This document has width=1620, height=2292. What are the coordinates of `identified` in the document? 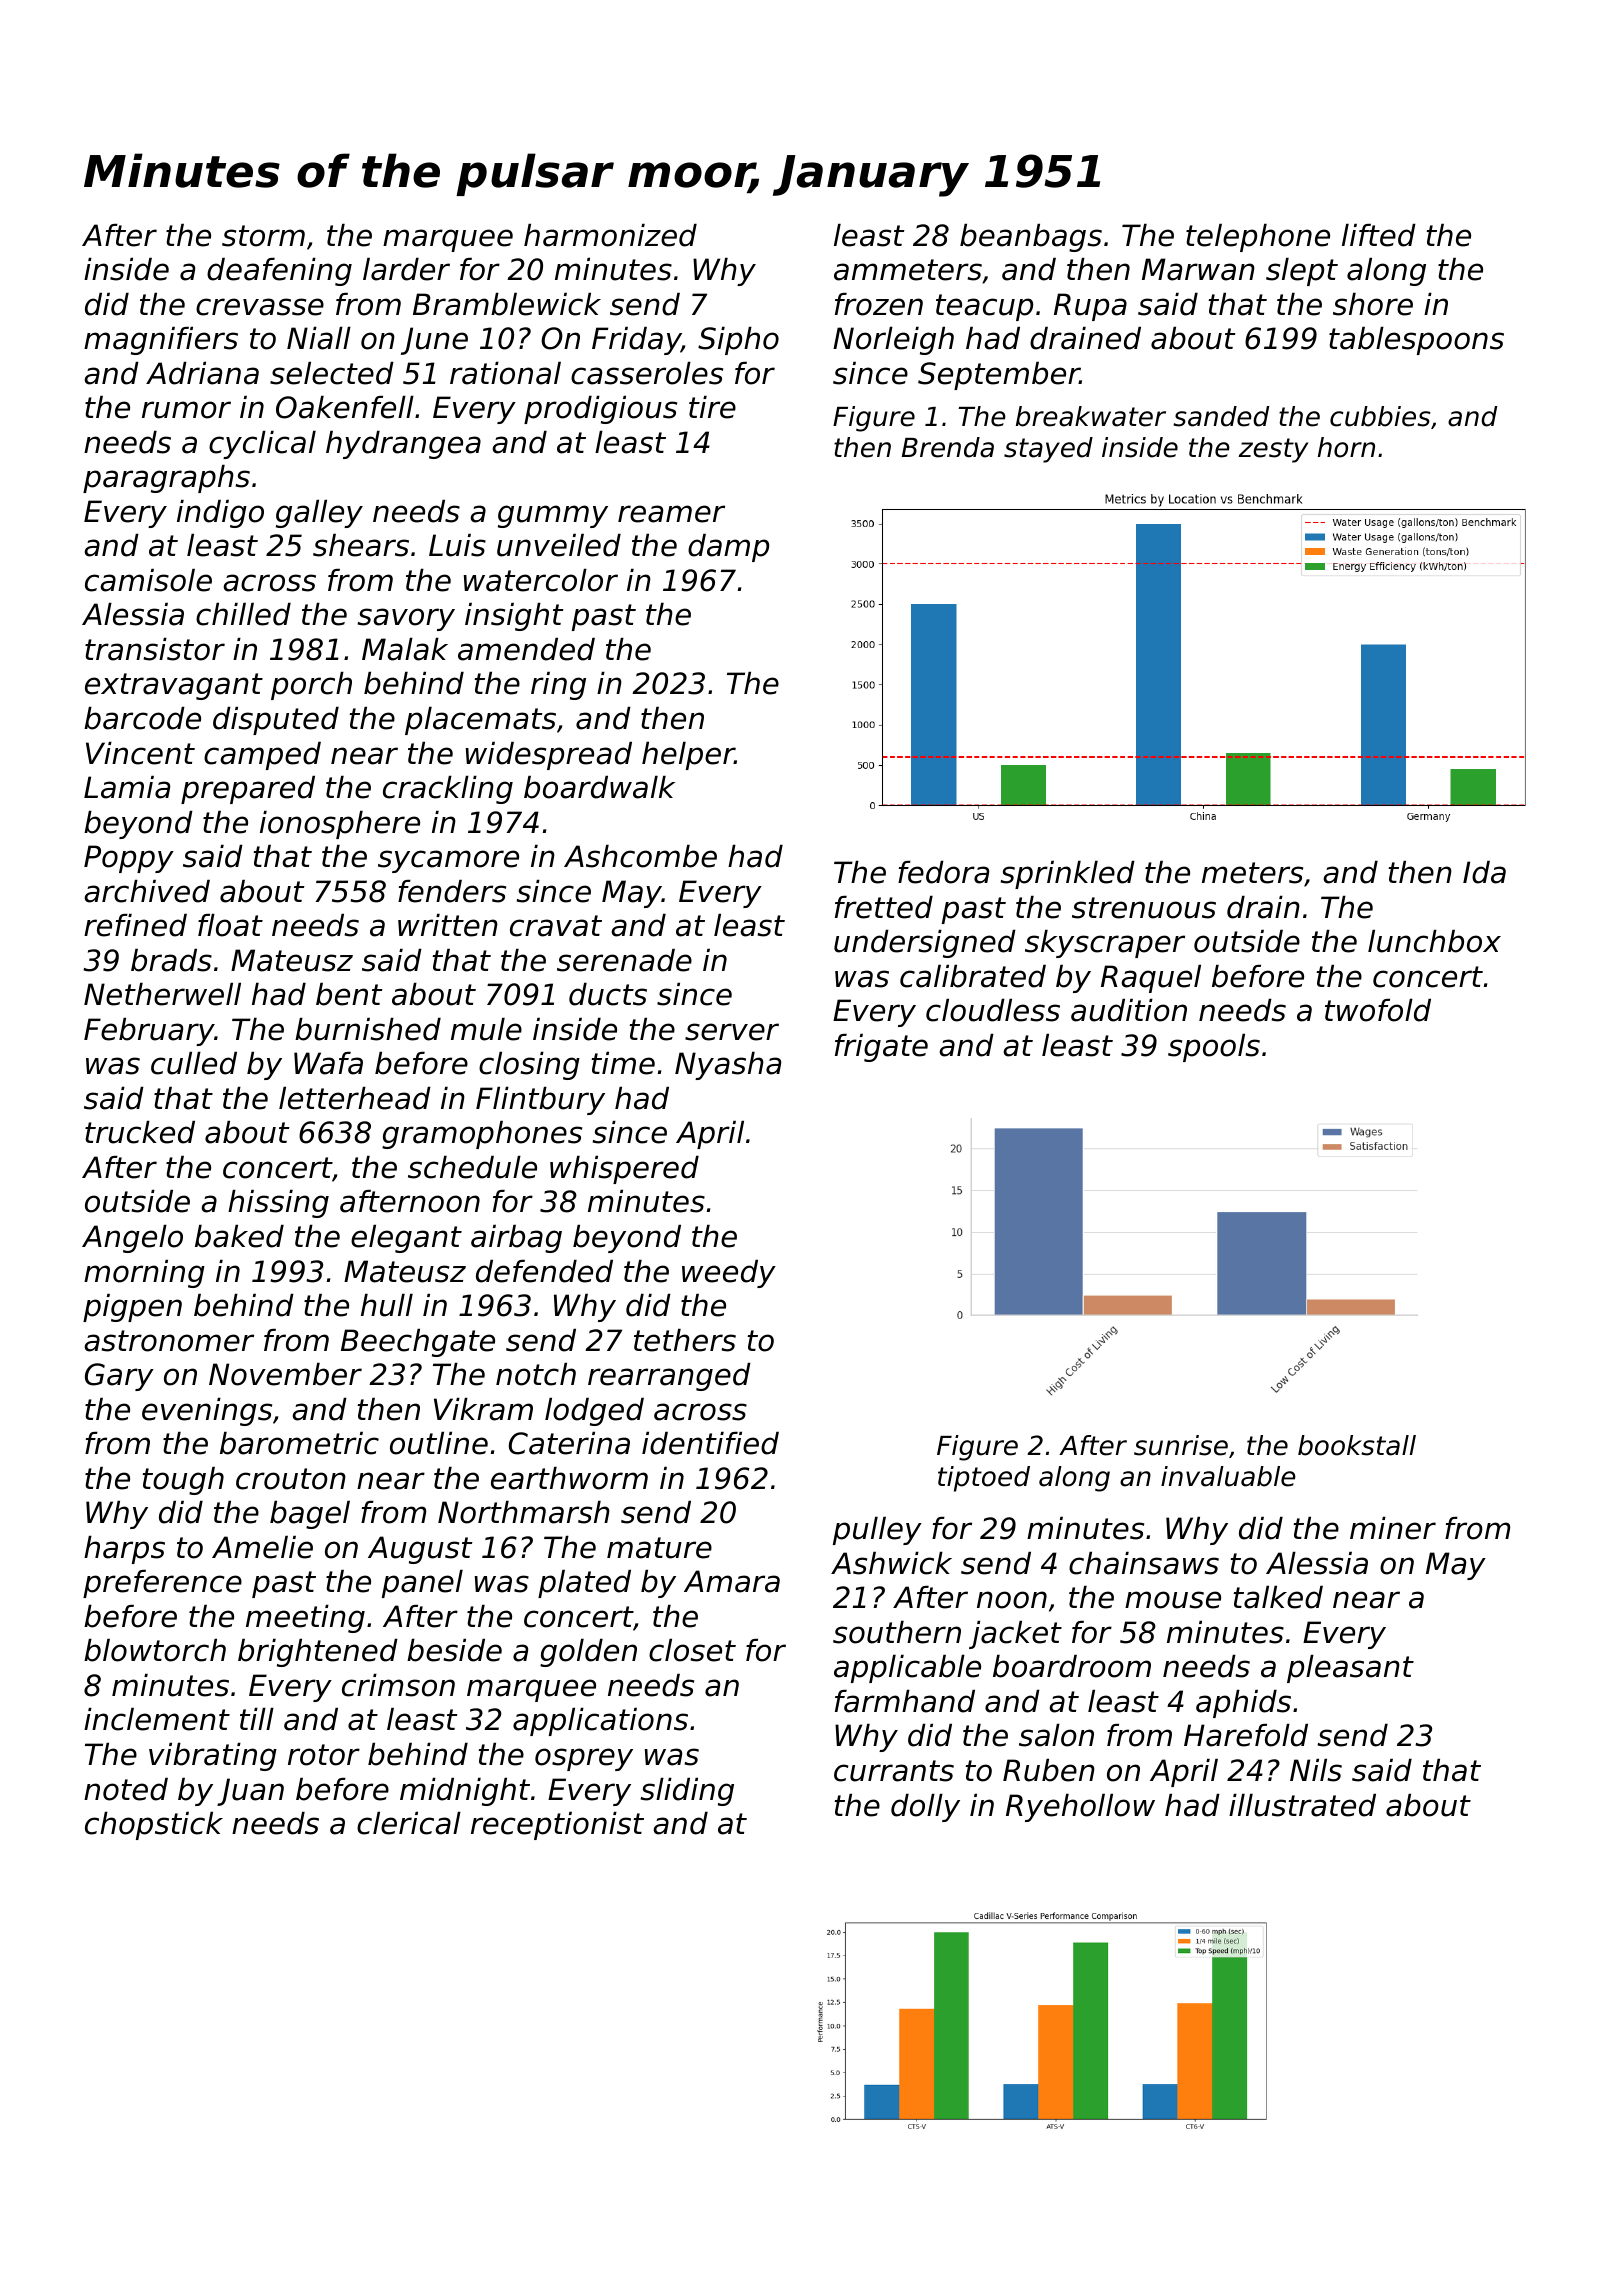 It's located at (710, 1443).
